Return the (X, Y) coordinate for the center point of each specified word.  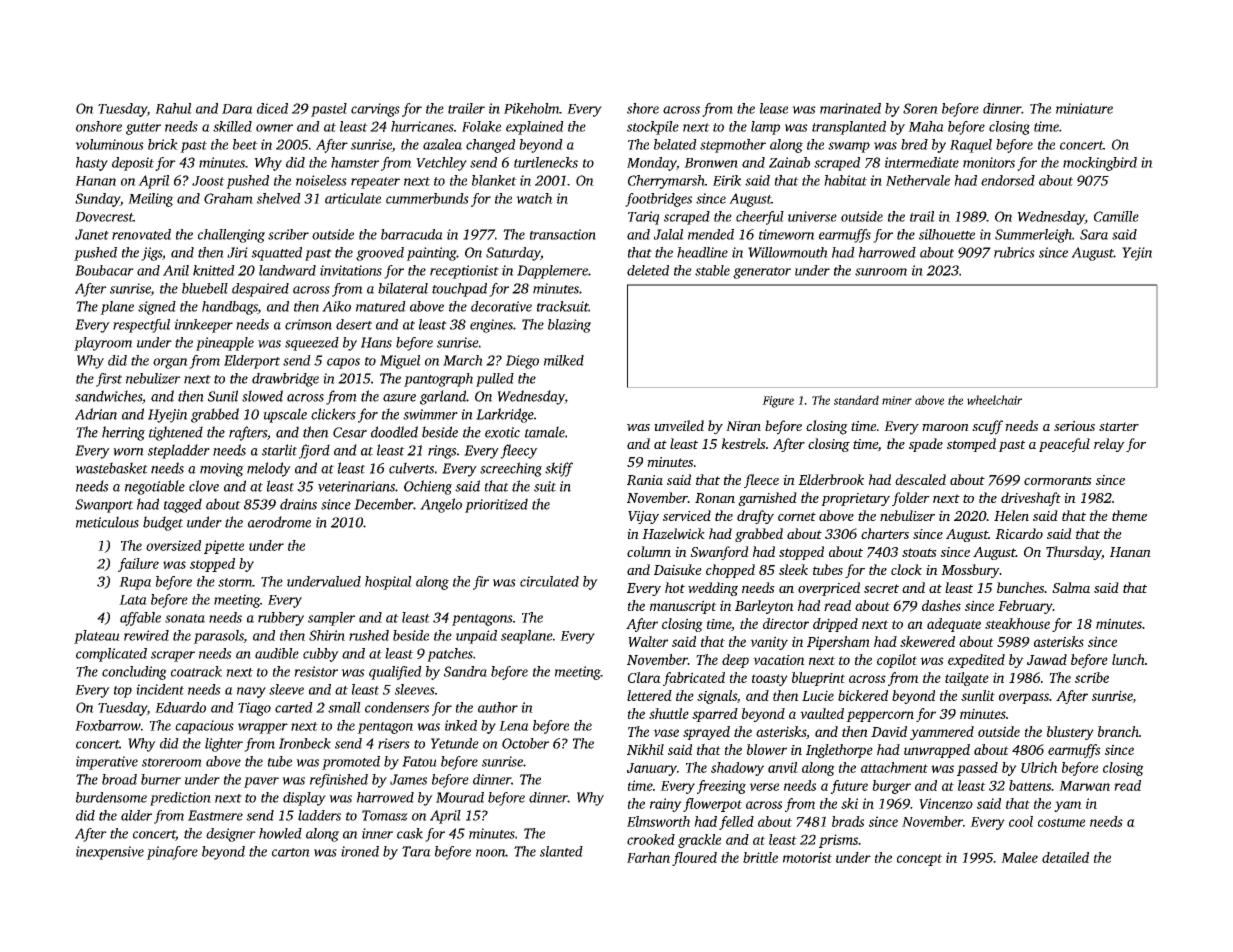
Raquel (971, 146)
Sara (1094, 234)
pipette (224, 547)
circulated (549, 581)
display (304, 799)
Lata (133, 600)
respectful (141, 326)
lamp (765, 128)
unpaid (476, 637)
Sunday (97, 200)
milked (564, 360)
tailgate (967, 679)
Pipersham (838, 643)
